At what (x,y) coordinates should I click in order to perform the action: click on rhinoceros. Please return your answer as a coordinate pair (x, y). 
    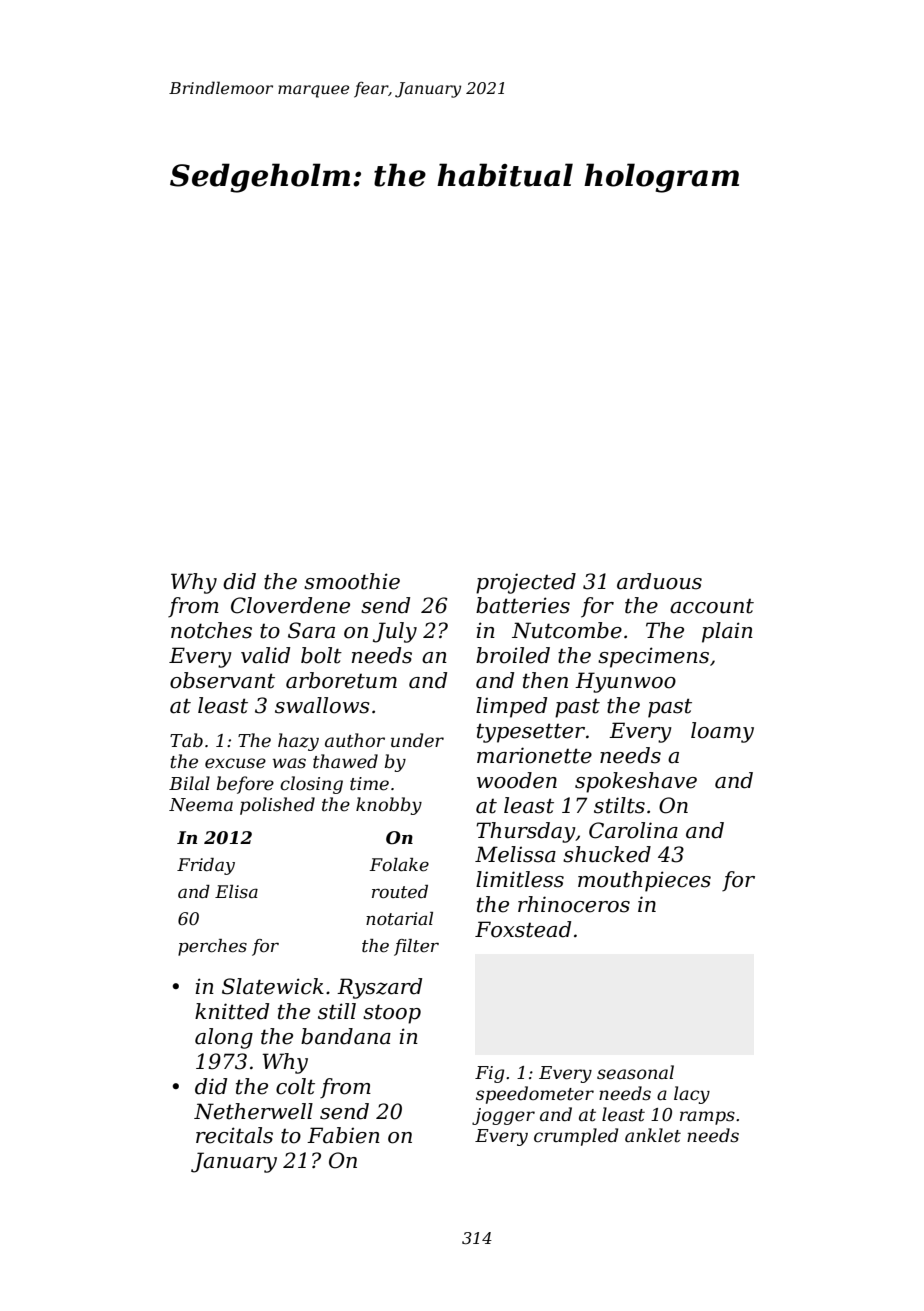
    Looking at the image, I should click on (574, 904).
